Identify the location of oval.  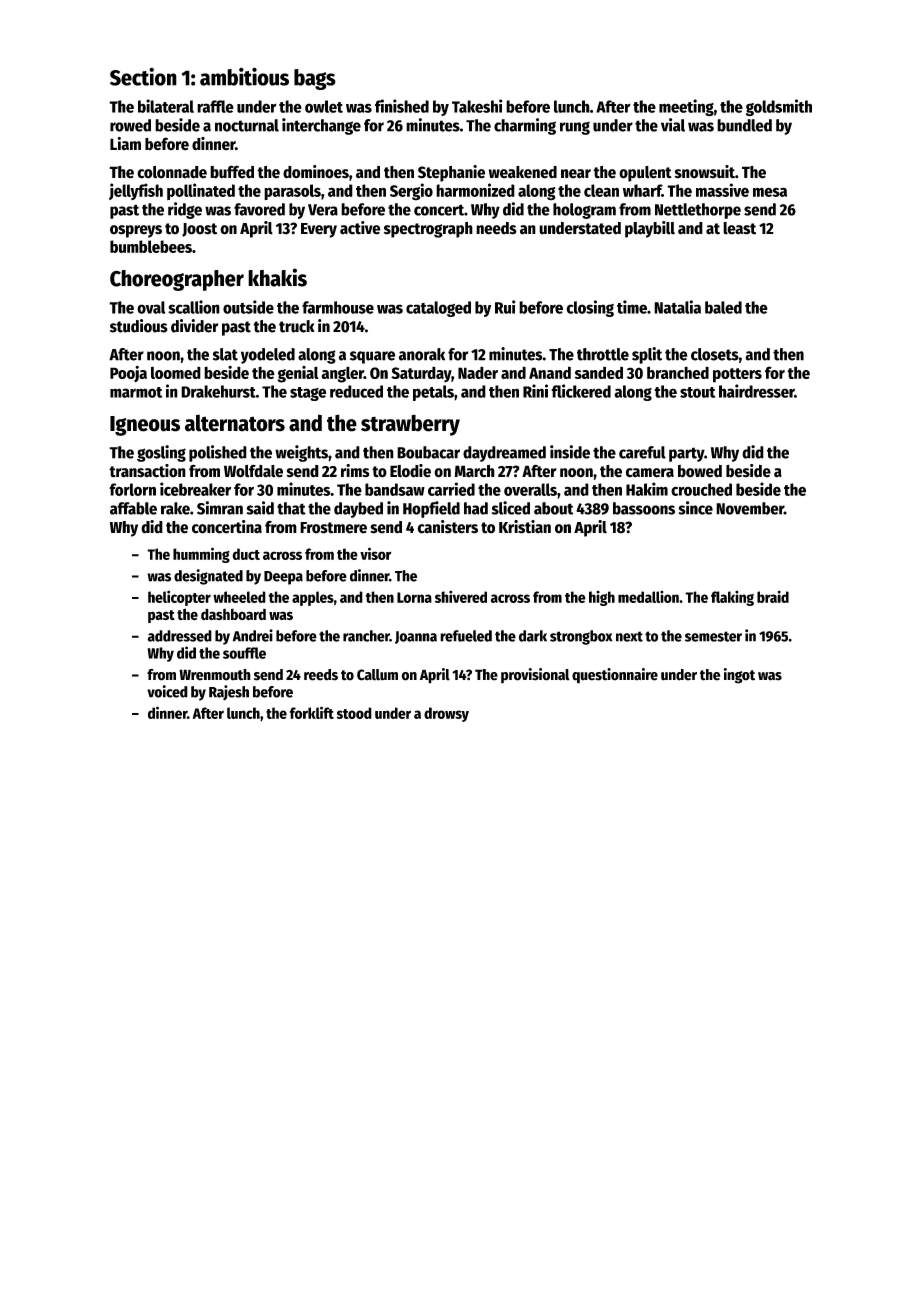
(151, 307).
